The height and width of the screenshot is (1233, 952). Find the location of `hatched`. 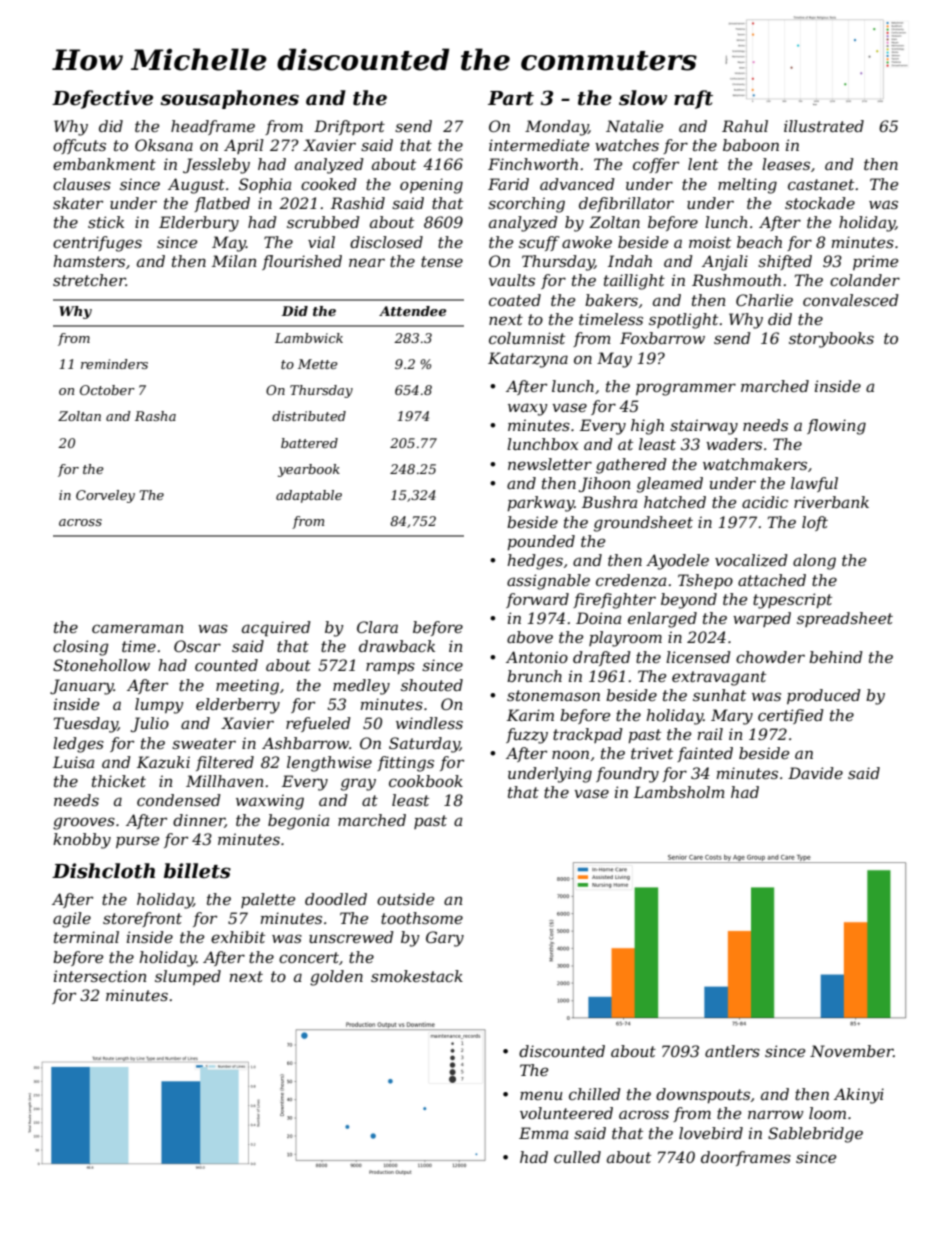

hatched is located at coordinates (675, 502).
